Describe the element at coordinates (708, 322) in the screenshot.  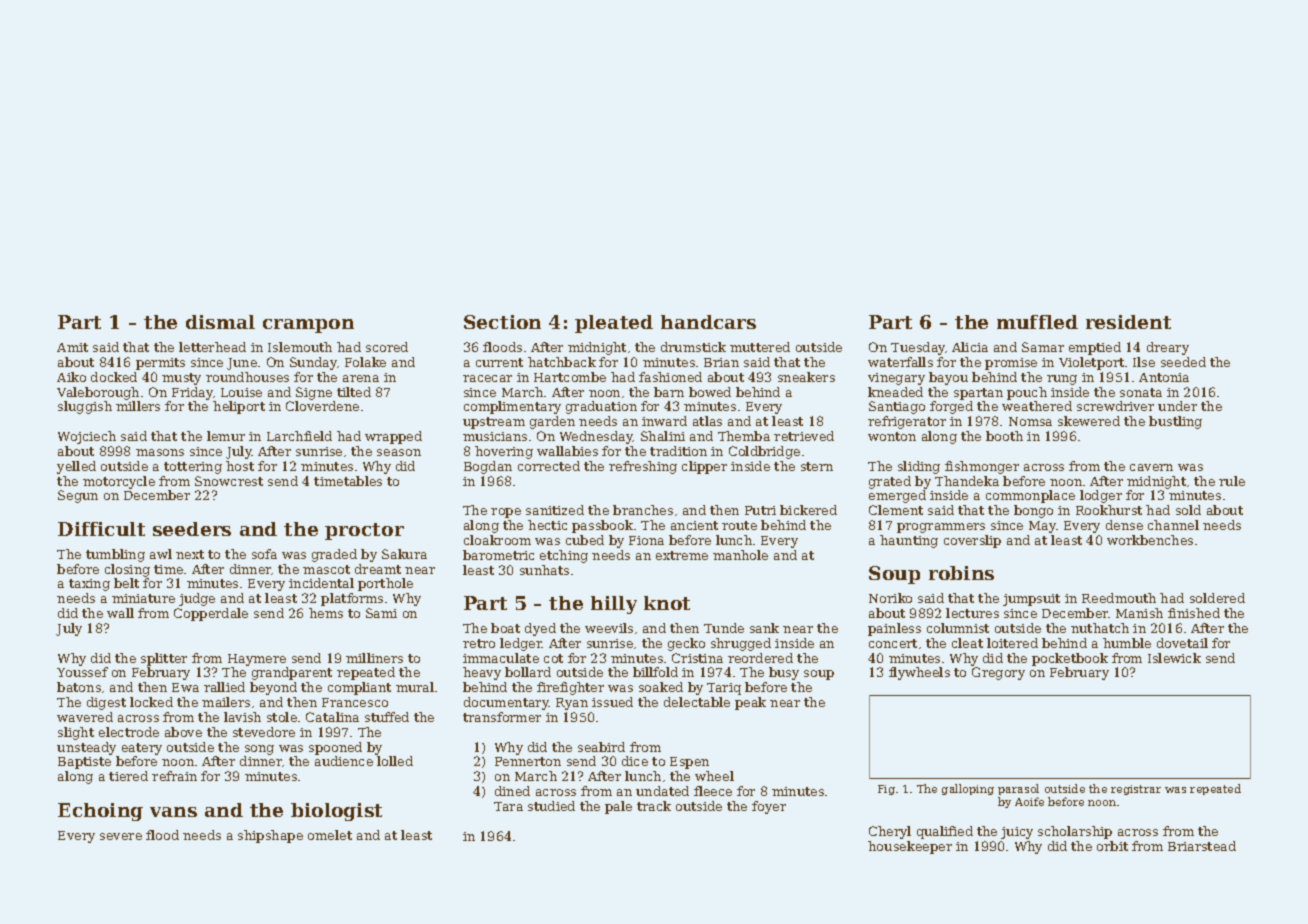
I see `handcars` at that location.
